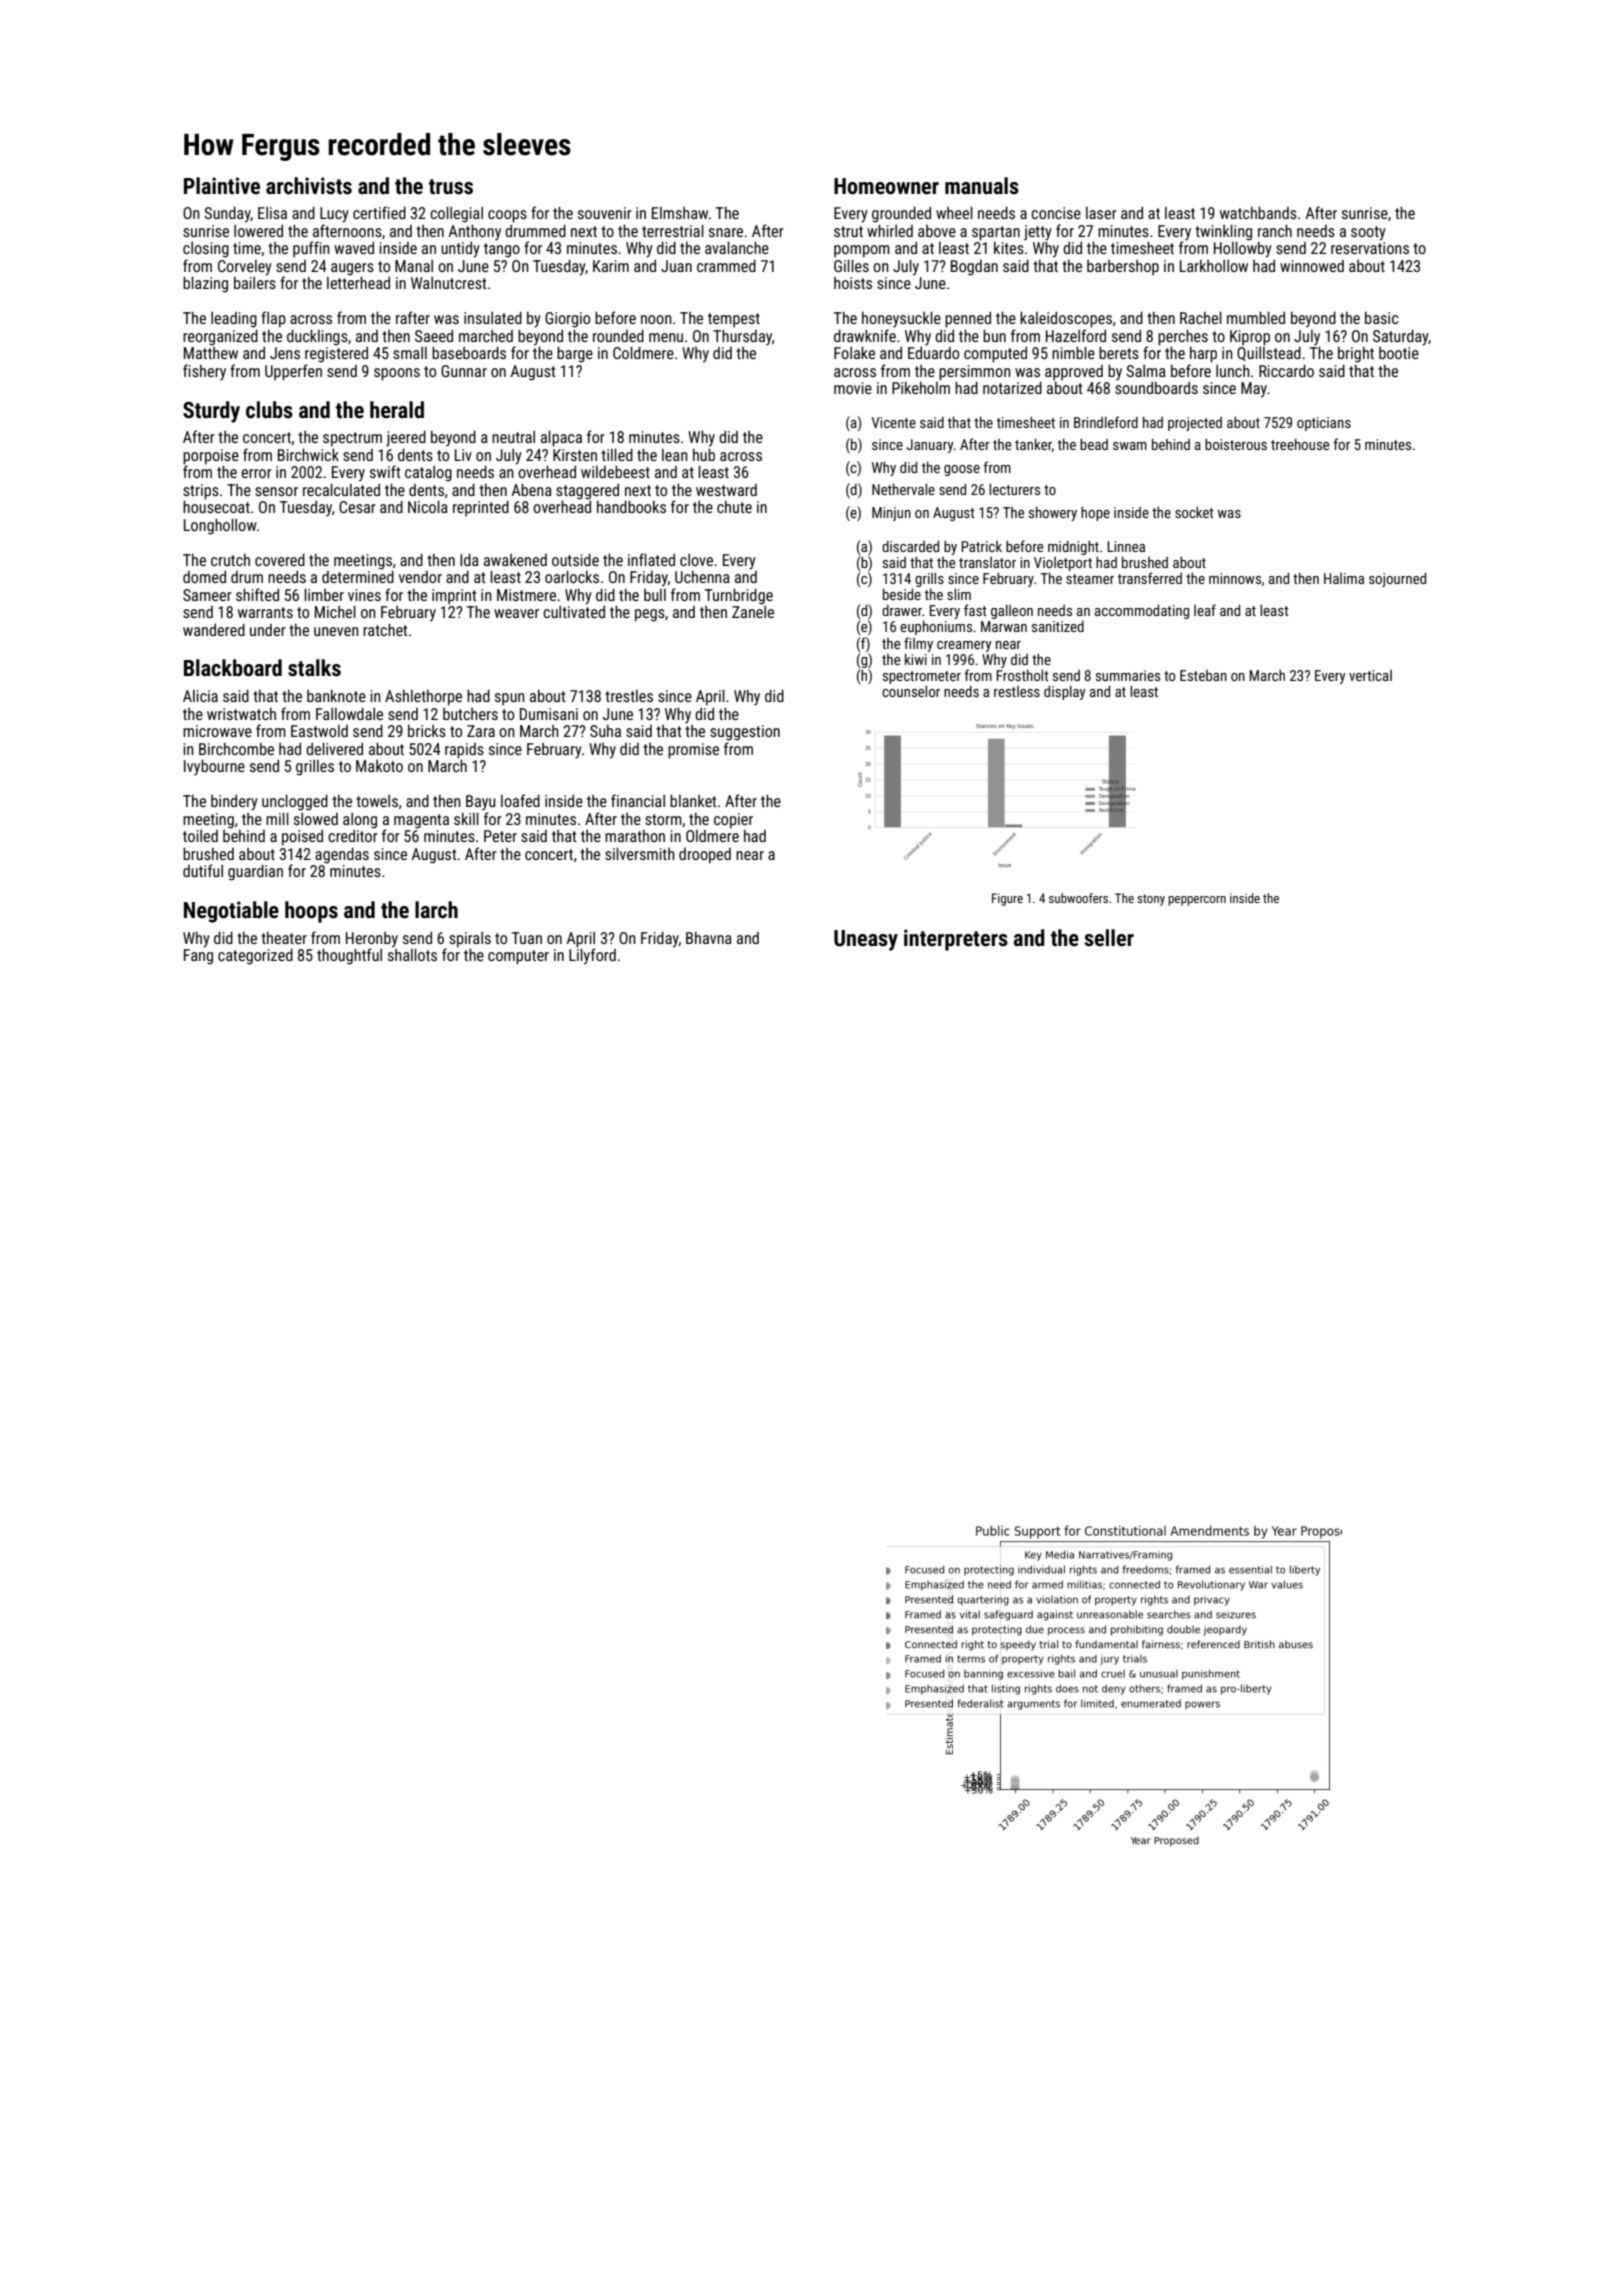  Describe the element at coordinates (1197, 901) in the screenshot. I see `peppercorn` at that location.
